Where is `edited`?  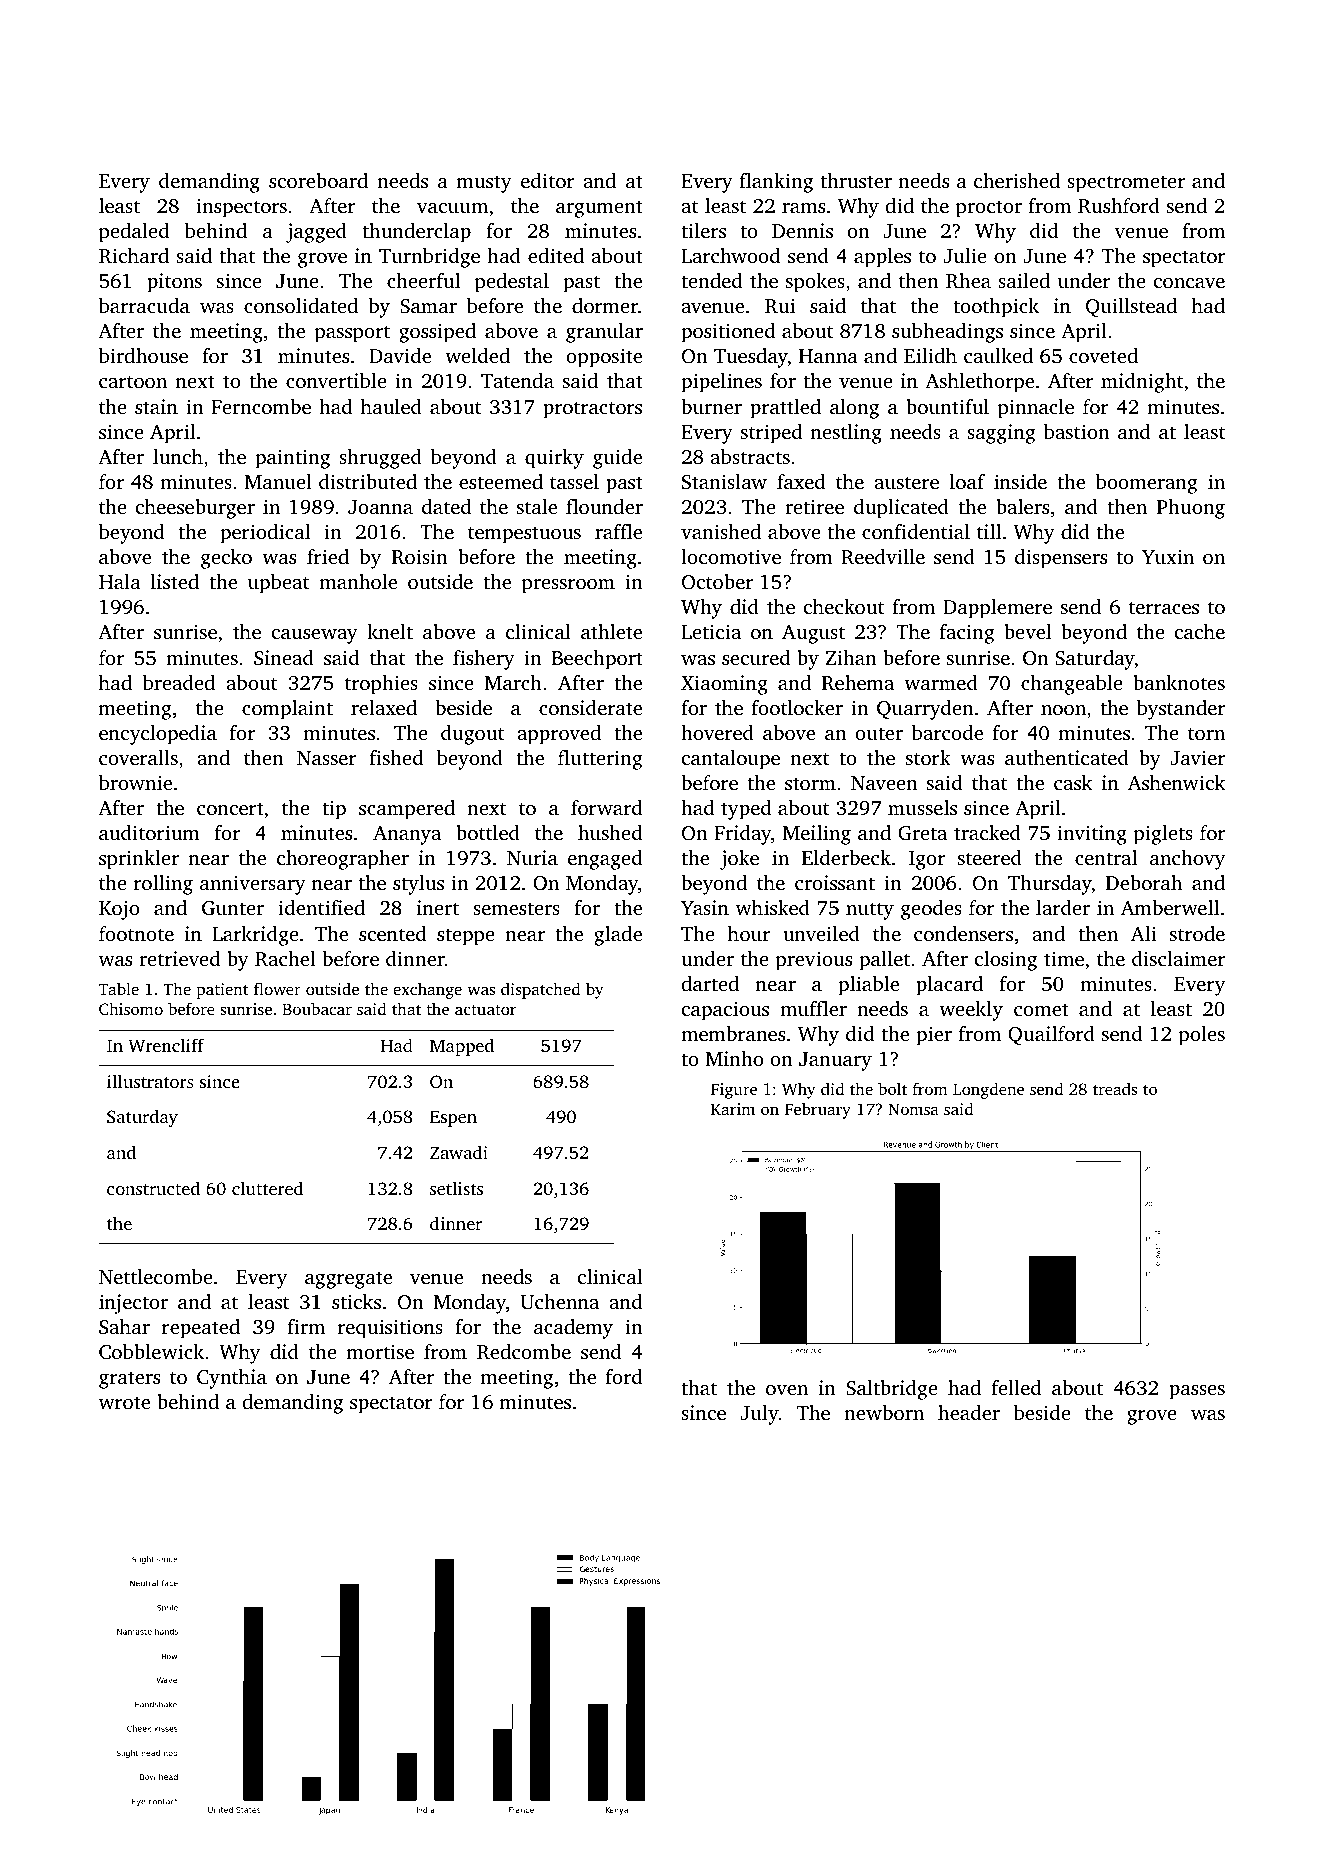
edited is located at coordinates (556, 255).
